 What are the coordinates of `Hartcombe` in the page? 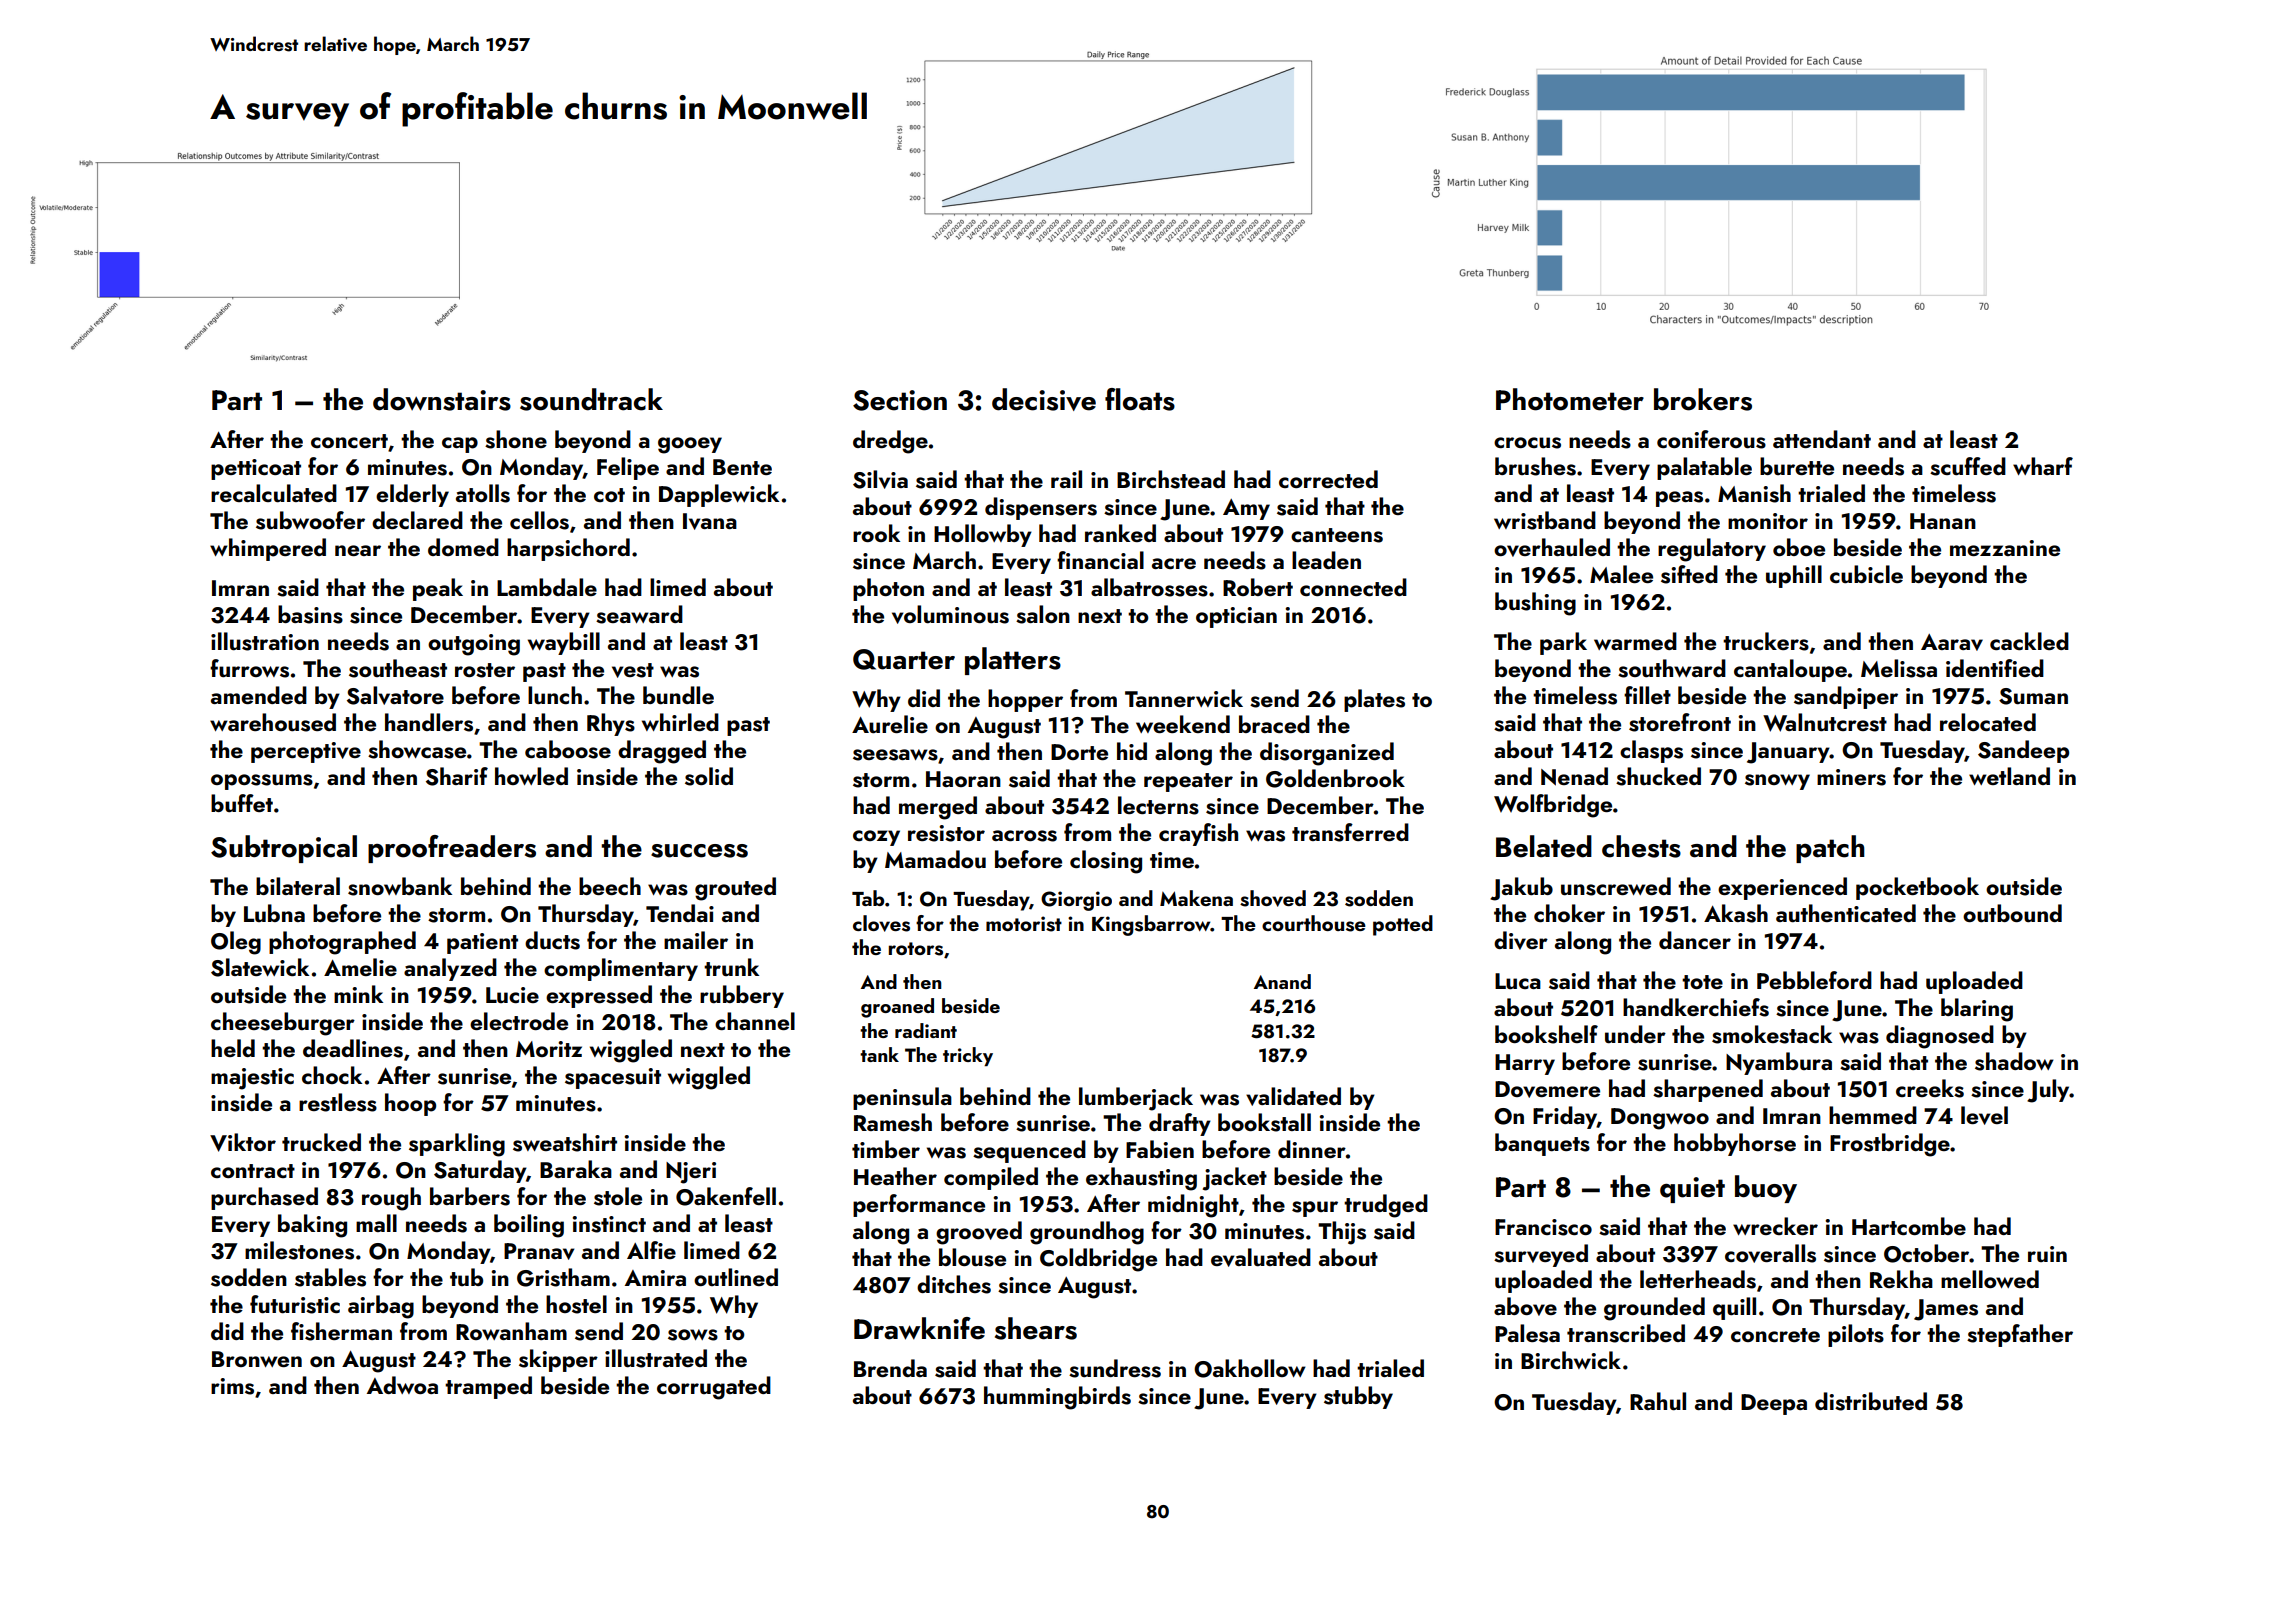 It's located at (1909, 1226).
